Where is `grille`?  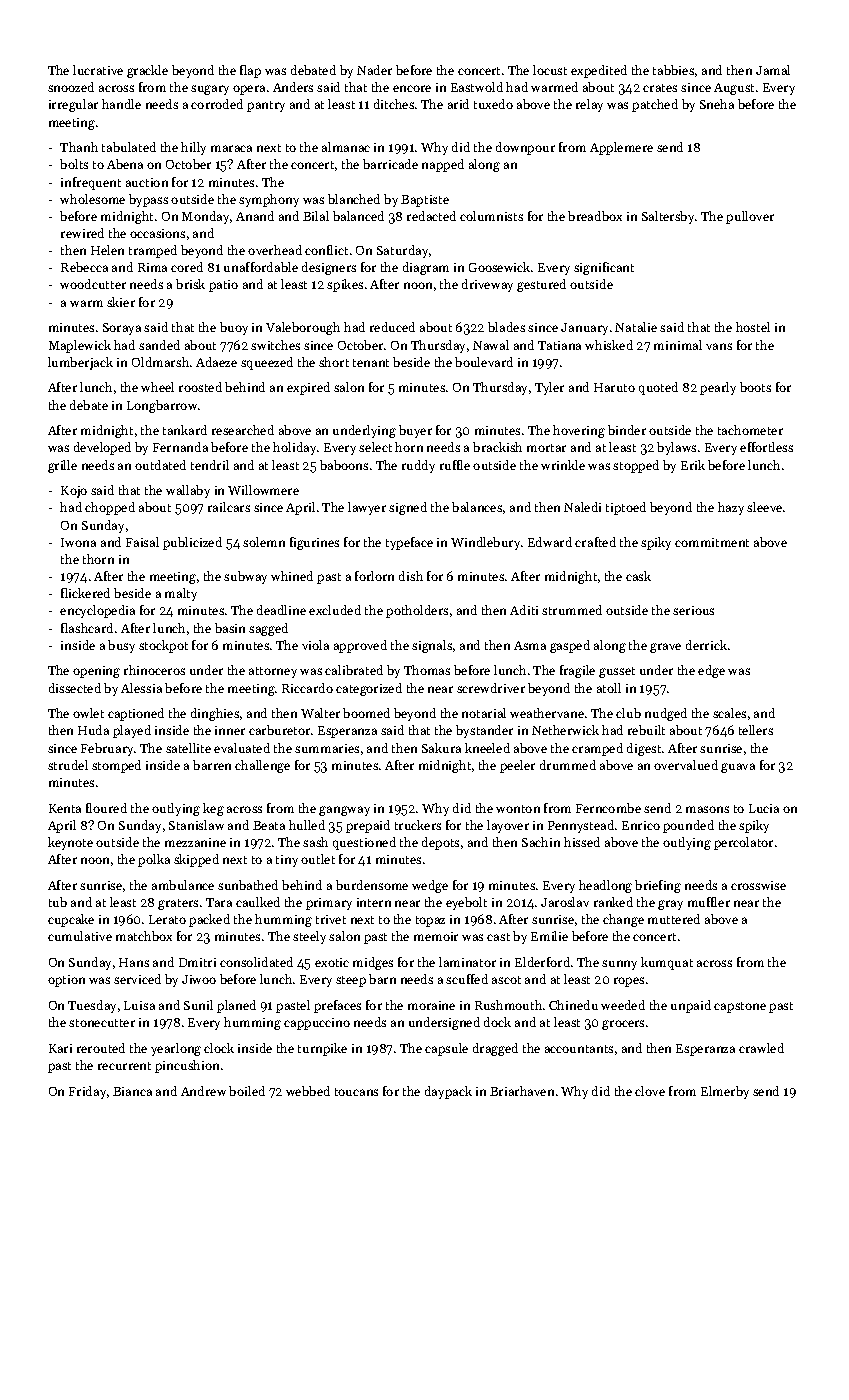
grille is located at coordinates (62, 466).
